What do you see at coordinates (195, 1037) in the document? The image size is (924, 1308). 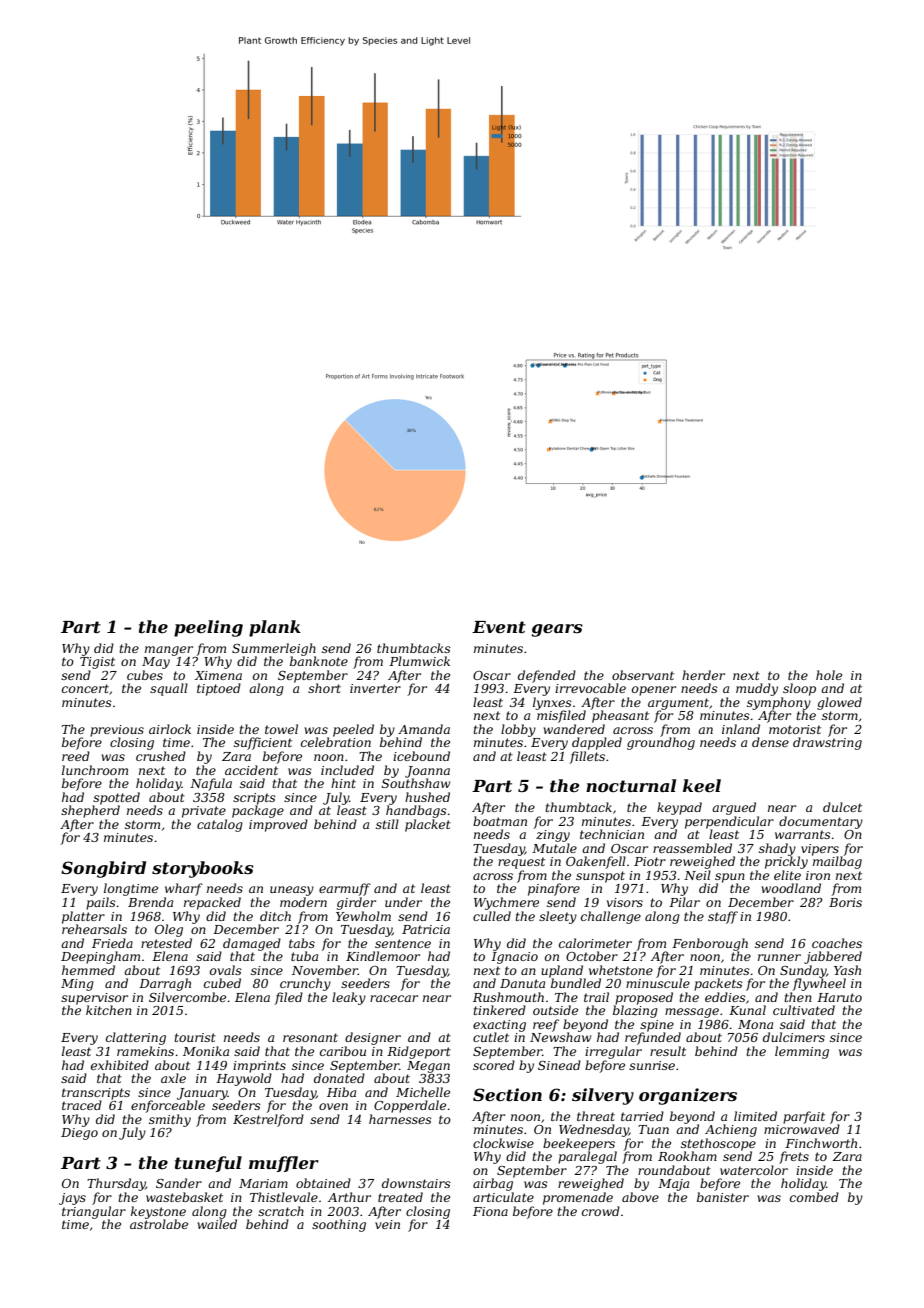 I see `tourist` at bounding box center [195, 1037].
